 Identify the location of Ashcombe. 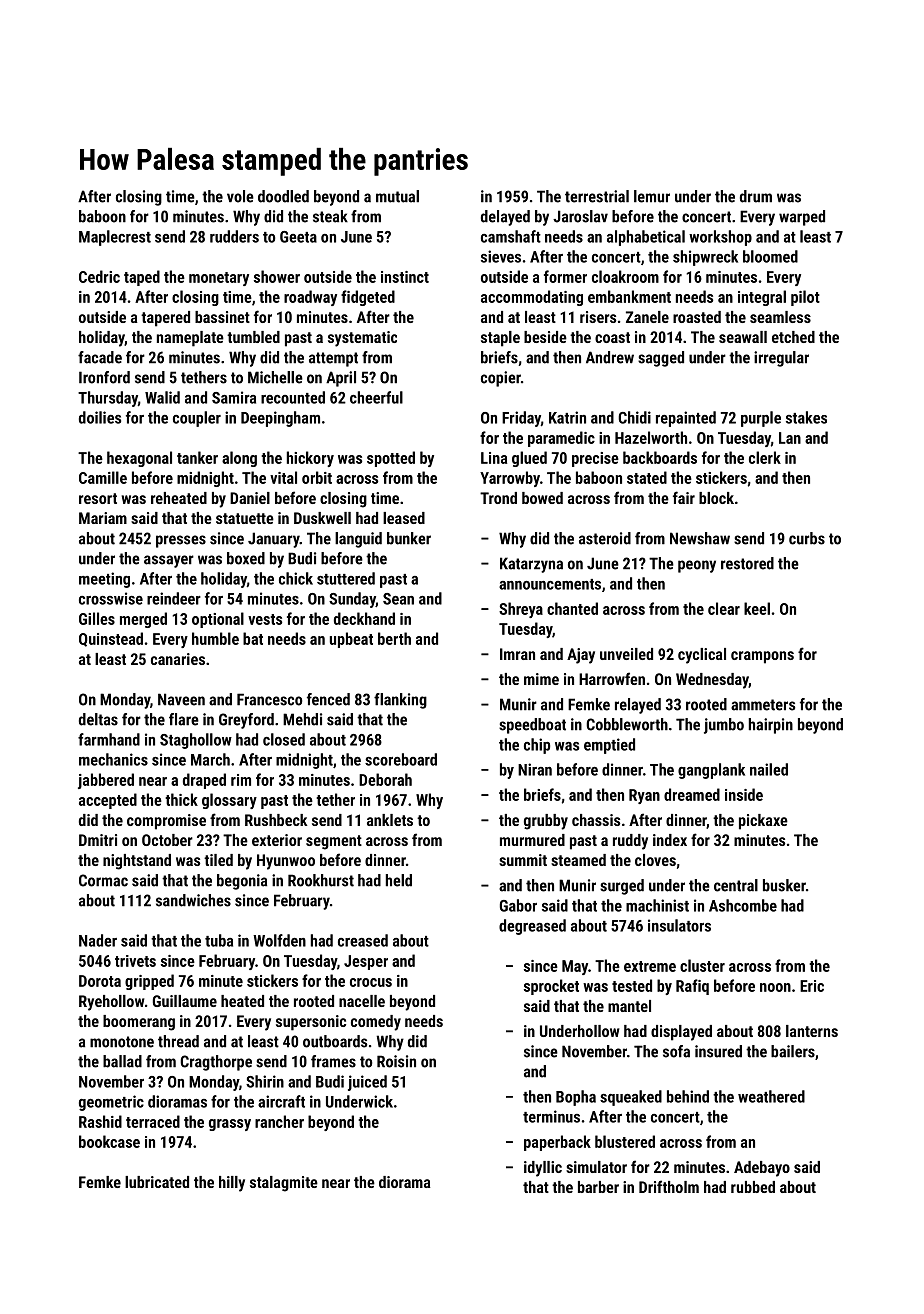
(743, 905).
